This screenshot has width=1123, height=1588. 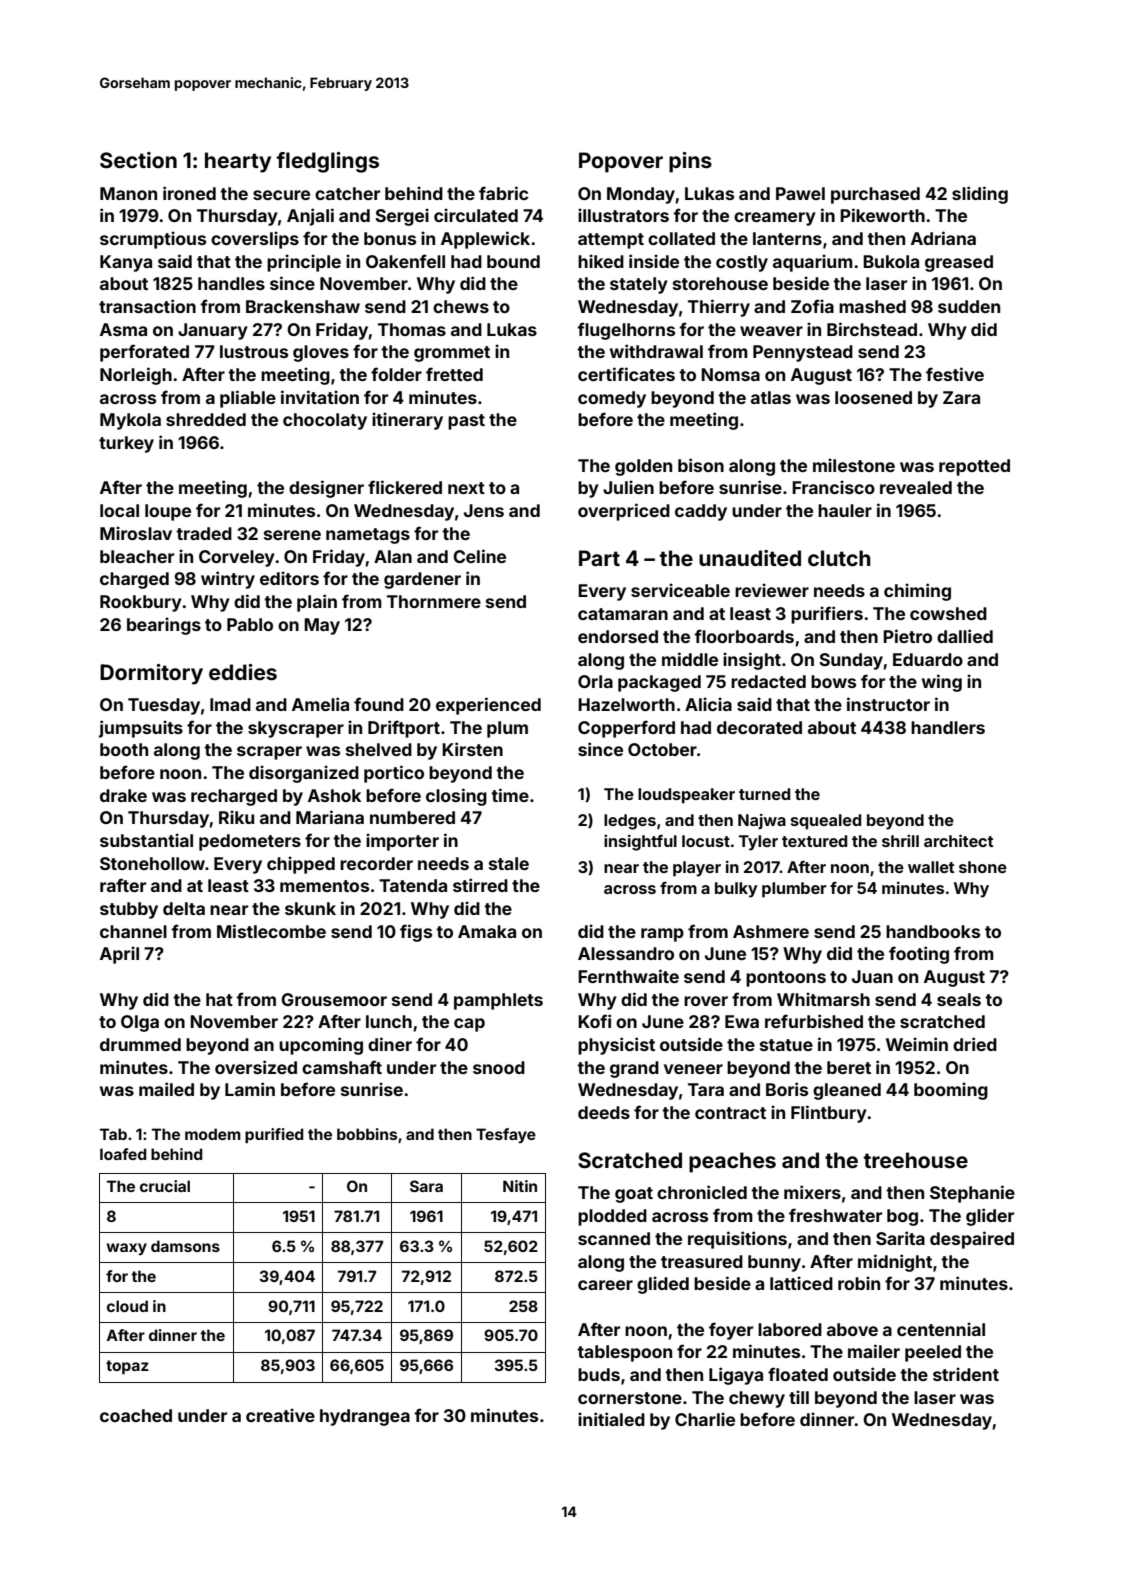 I want to click on substantial, so click(x=146, y=840).
